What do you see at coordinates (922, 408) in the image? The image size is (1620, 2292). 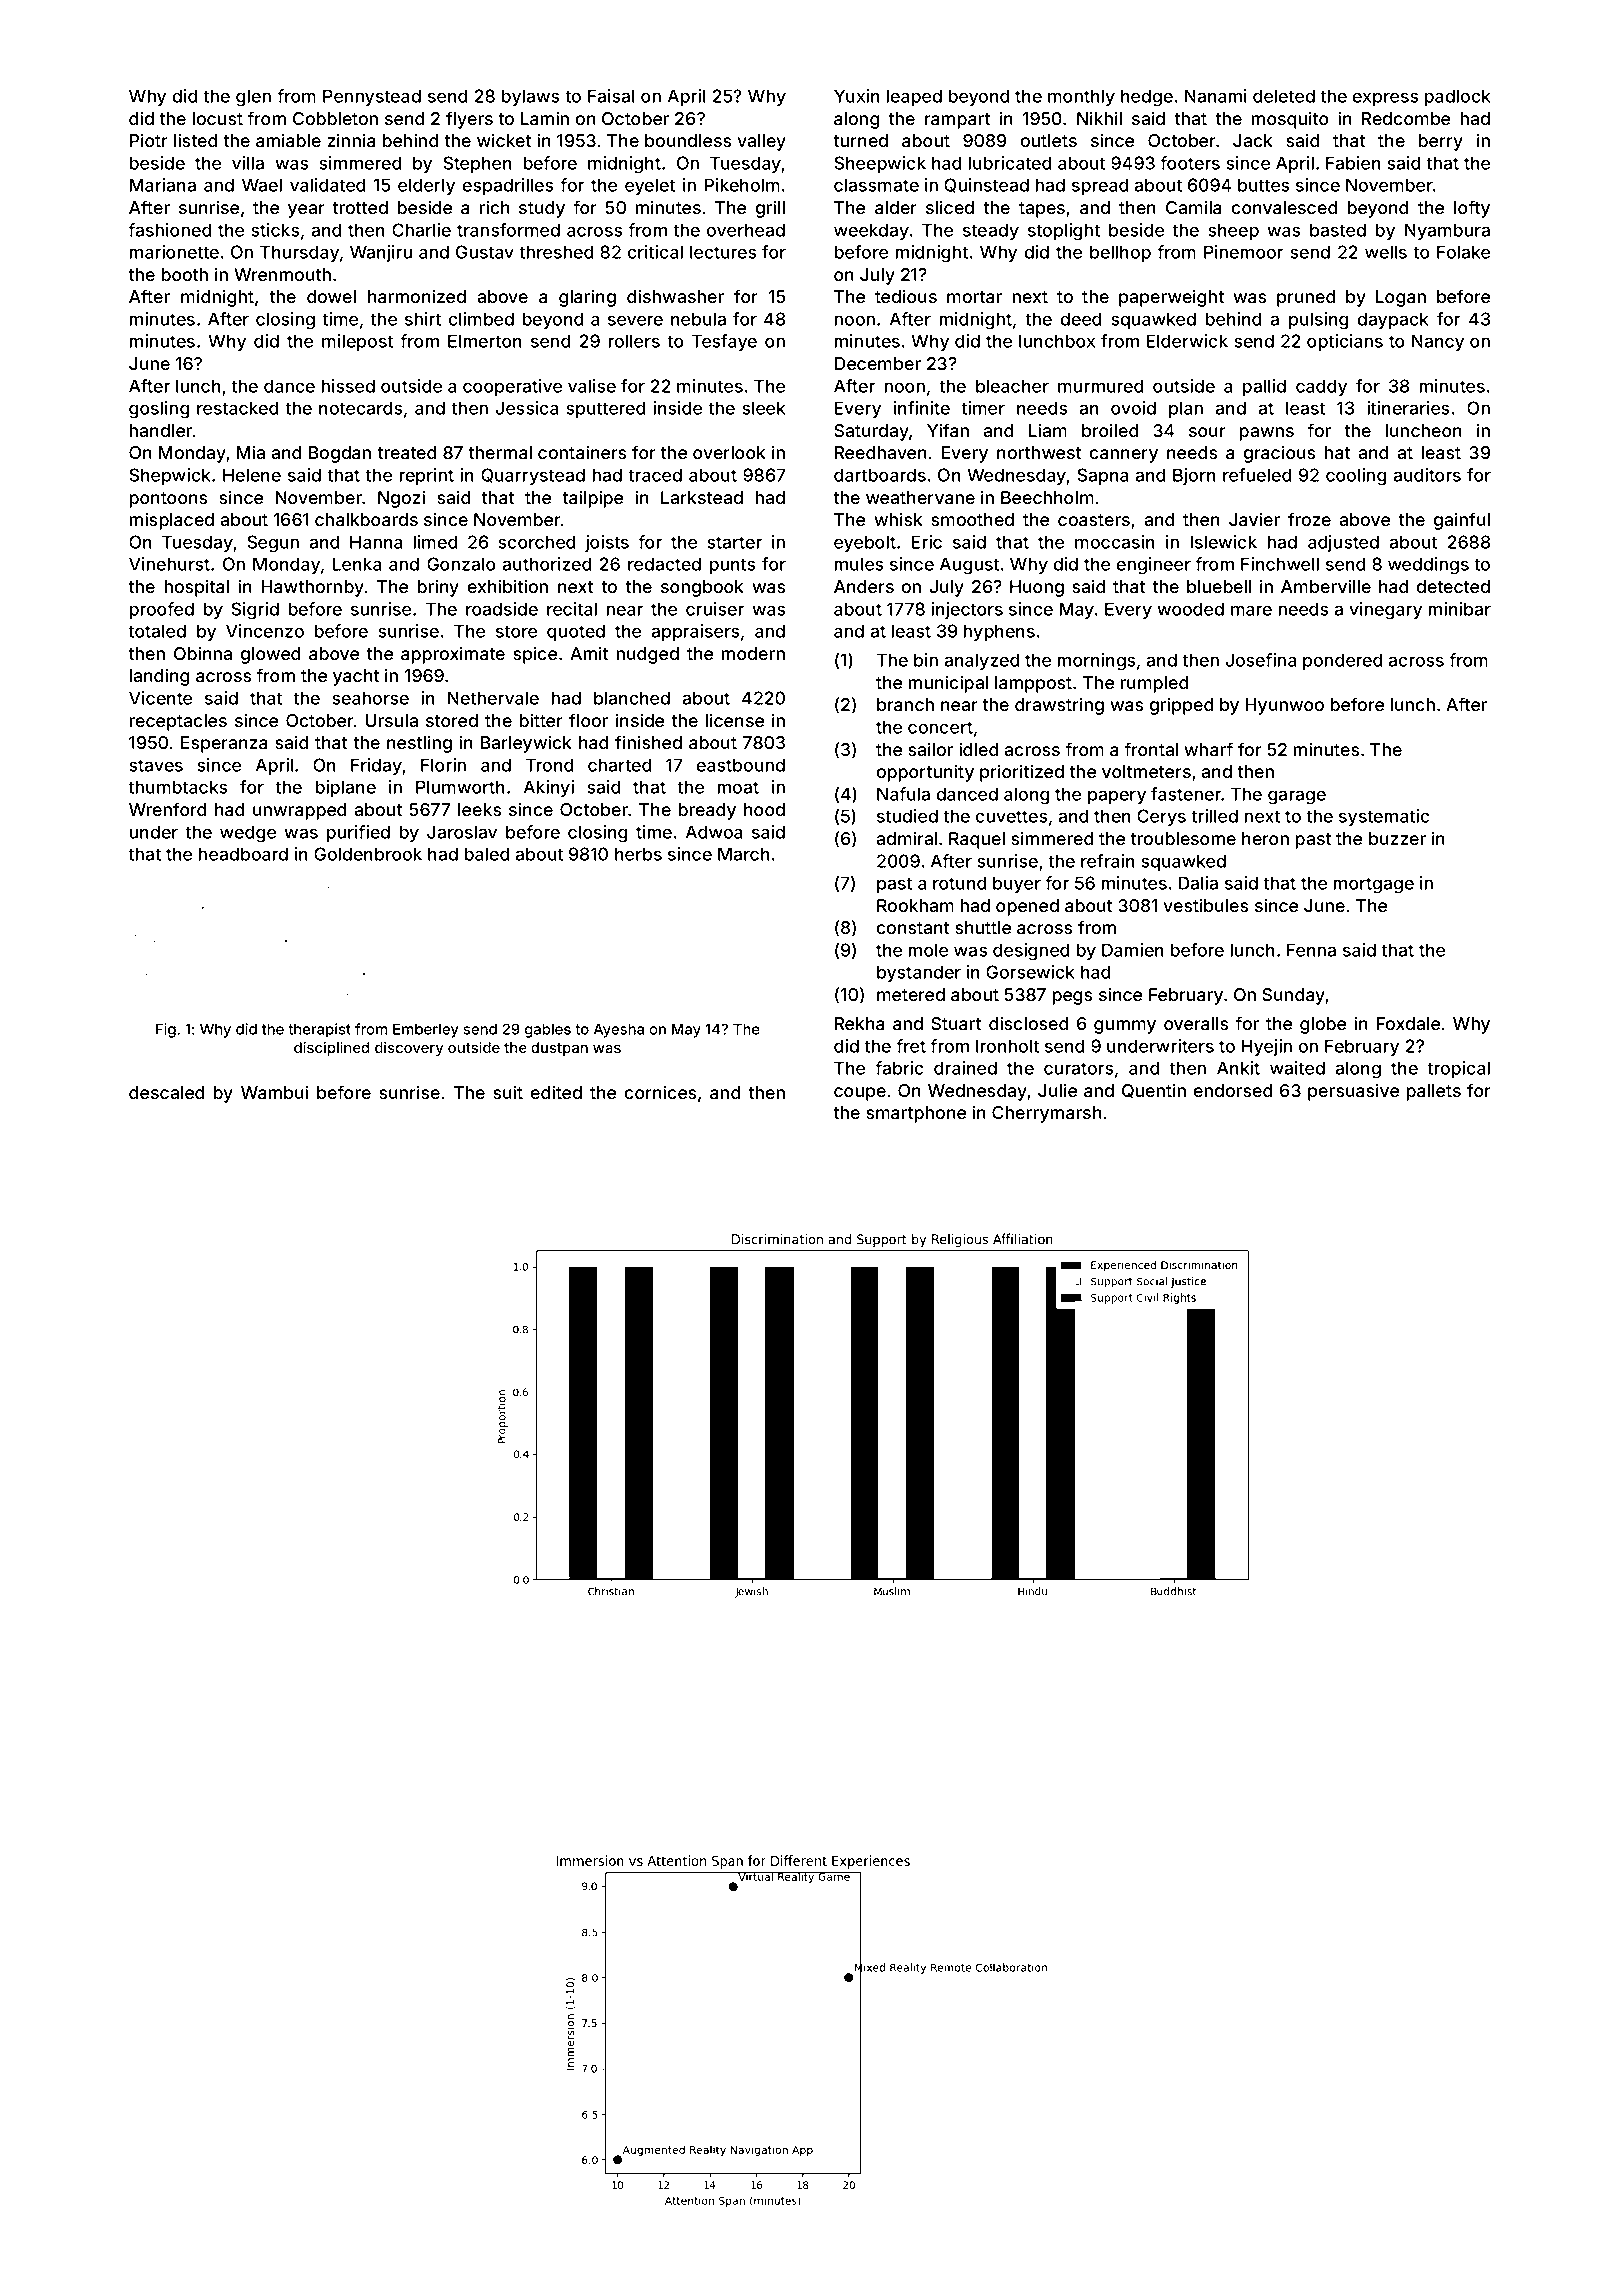 I see `infinite` at bounding box center [922, 408].
